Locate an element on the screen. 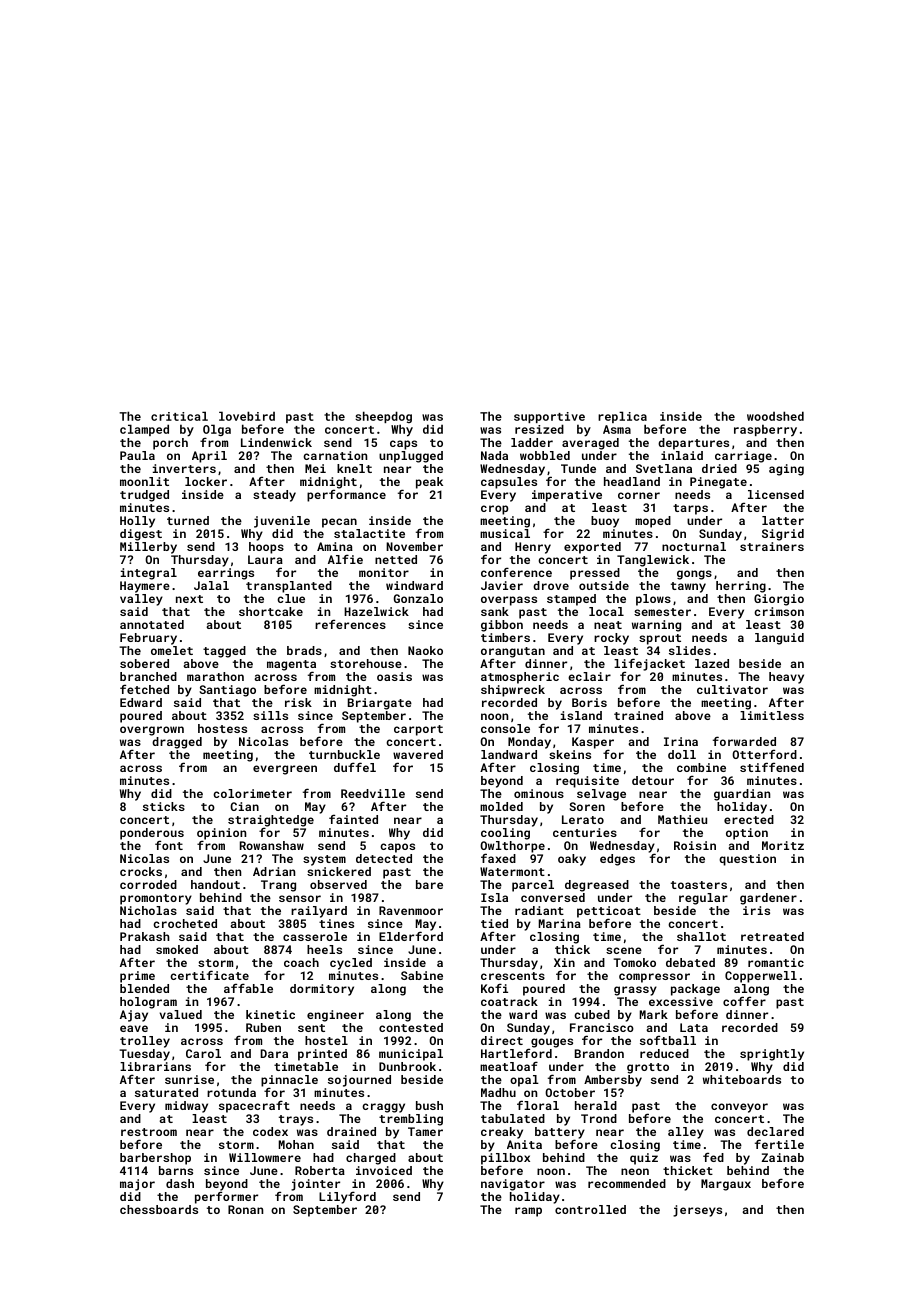  Ronan is located at coordinates (245, 1209).
